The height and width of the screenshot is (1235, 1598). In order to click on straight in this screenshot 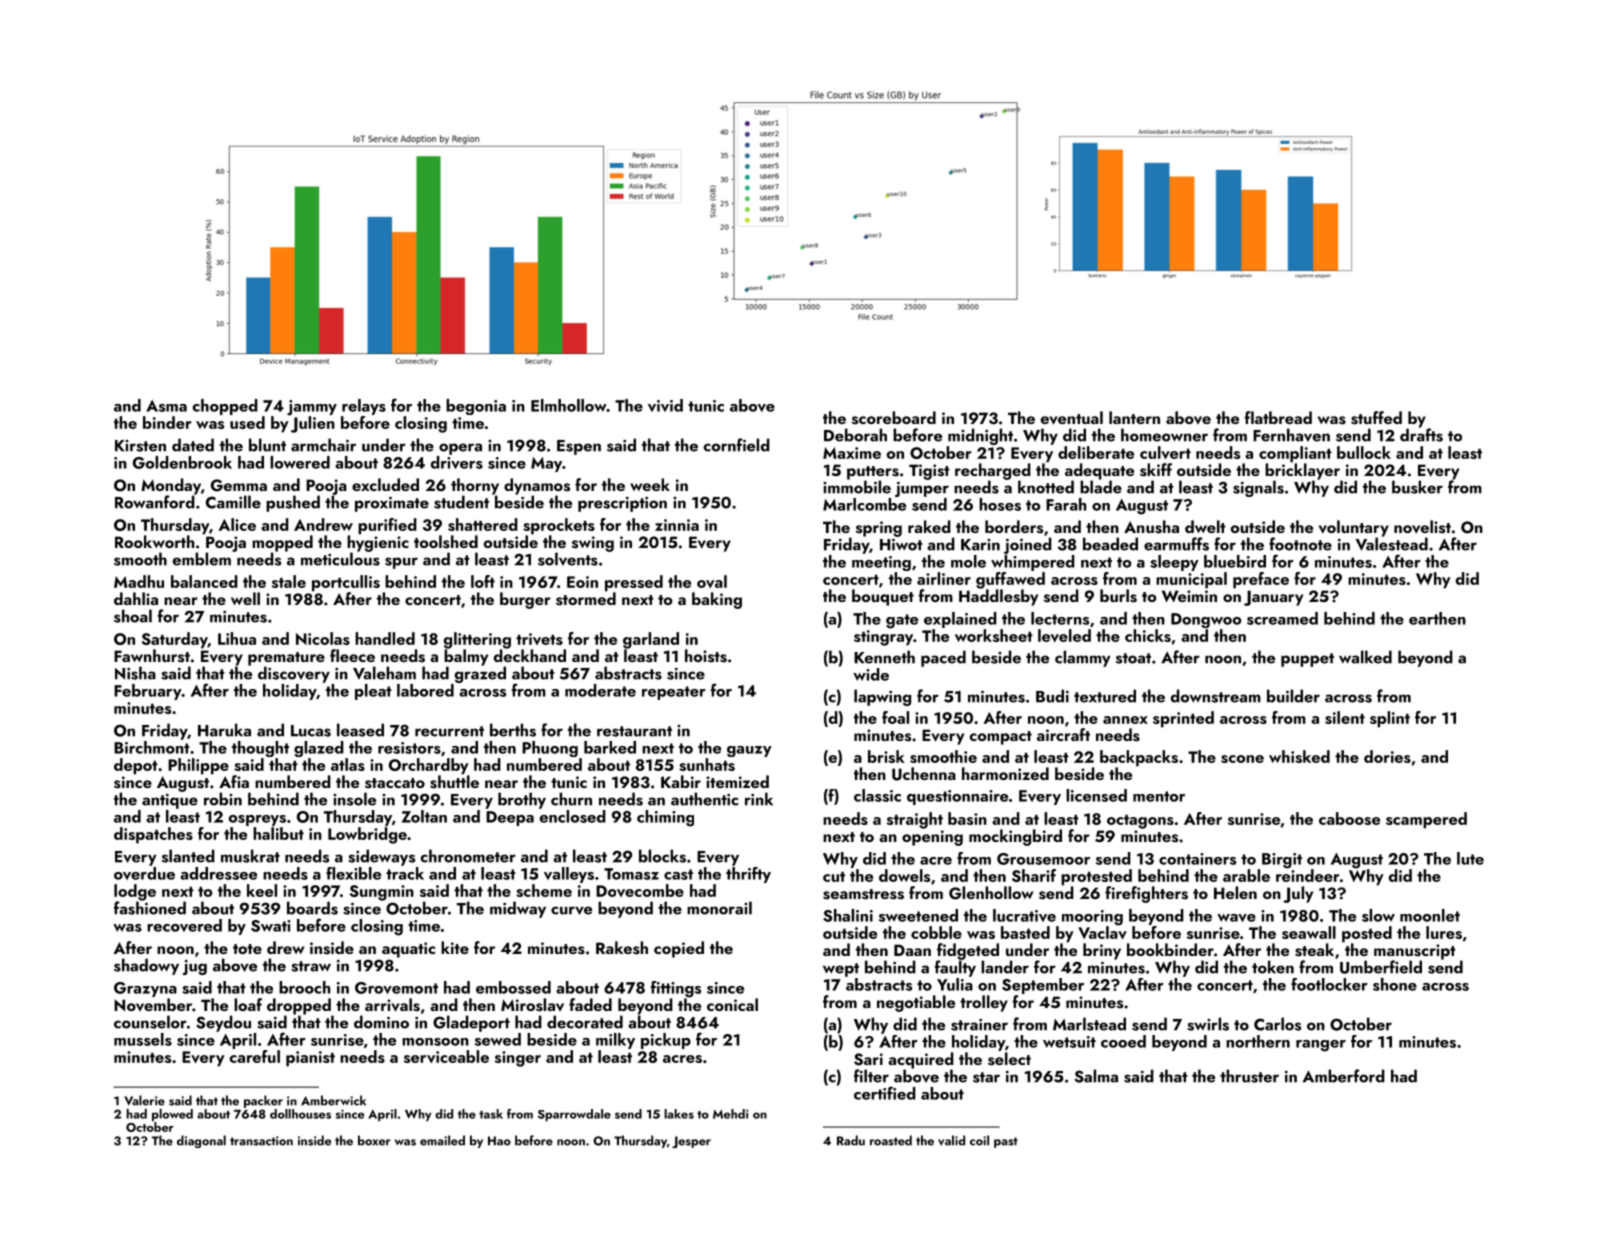, I will do `click(915, 820)`.
